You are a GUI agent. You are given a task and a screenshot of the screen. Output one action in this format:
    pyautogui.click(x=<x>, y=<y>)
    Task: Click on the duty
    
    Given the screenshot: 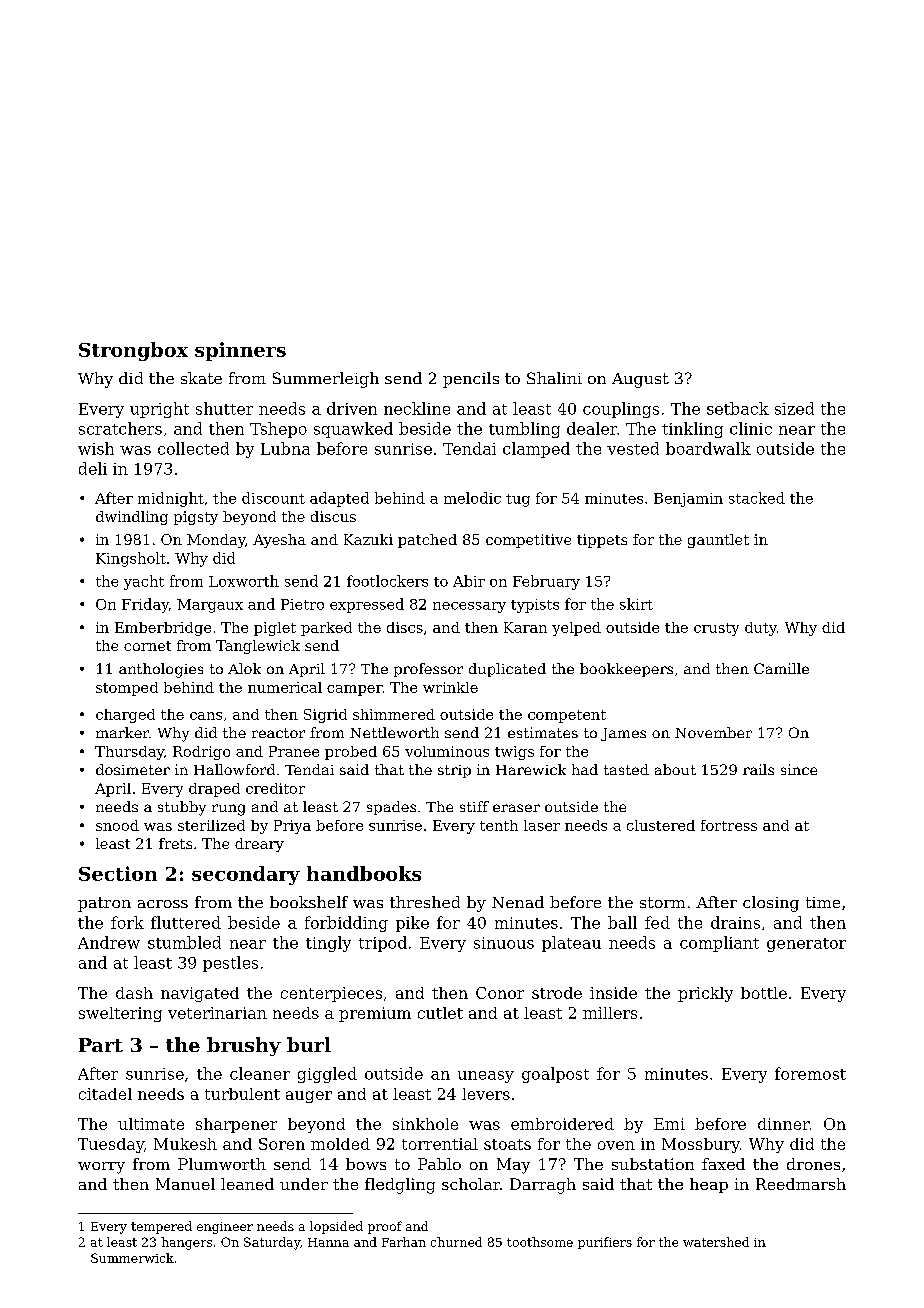 What is the action you would take?
    pyautogui.click(x=761, y=629)
